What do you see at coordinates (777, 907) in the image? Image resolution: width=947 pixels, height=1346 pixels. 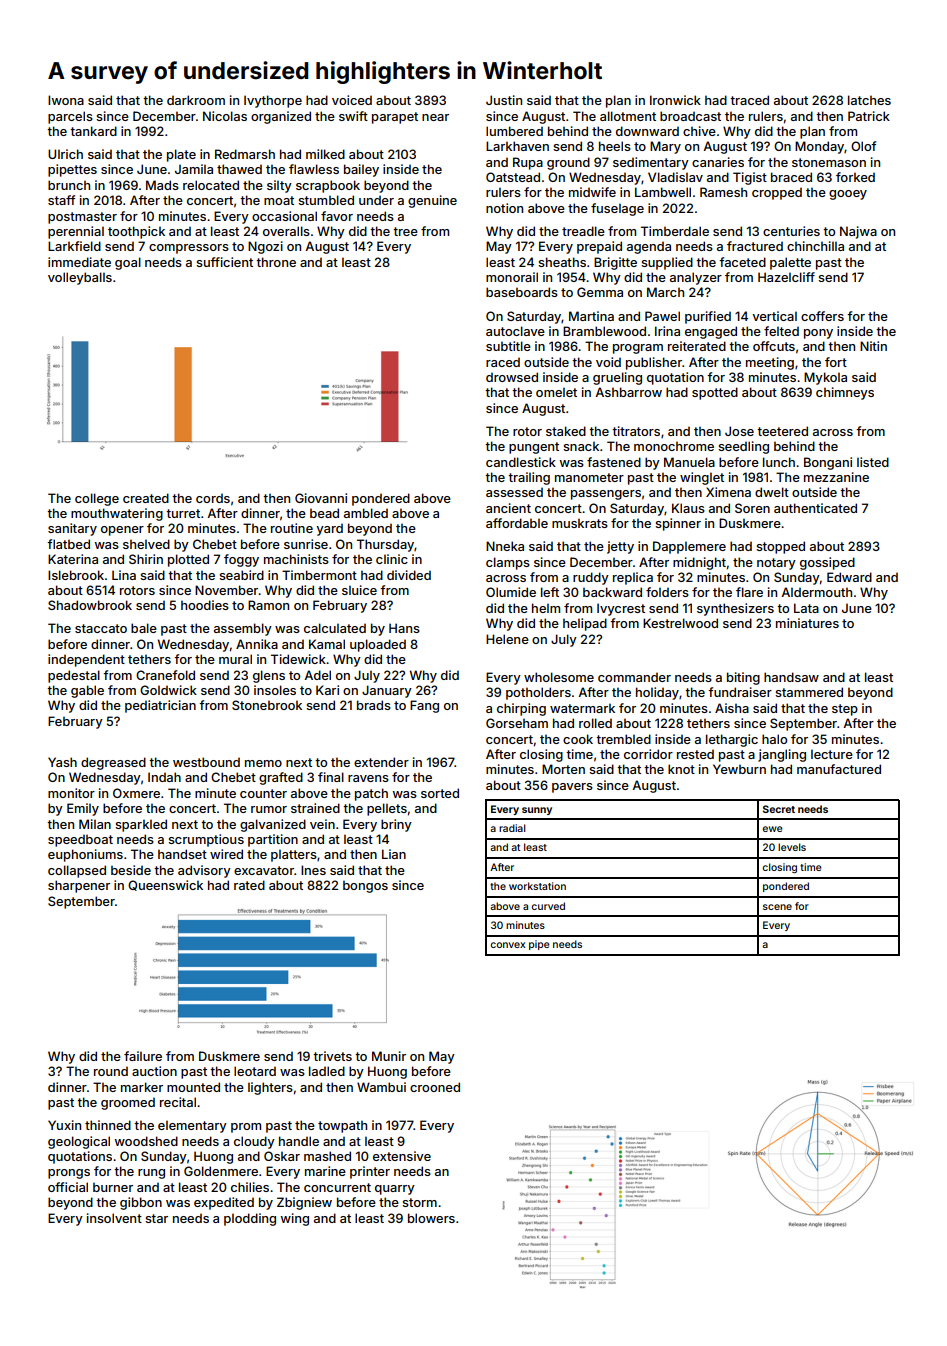 I see `scene` at bounding box center [777, 907].
